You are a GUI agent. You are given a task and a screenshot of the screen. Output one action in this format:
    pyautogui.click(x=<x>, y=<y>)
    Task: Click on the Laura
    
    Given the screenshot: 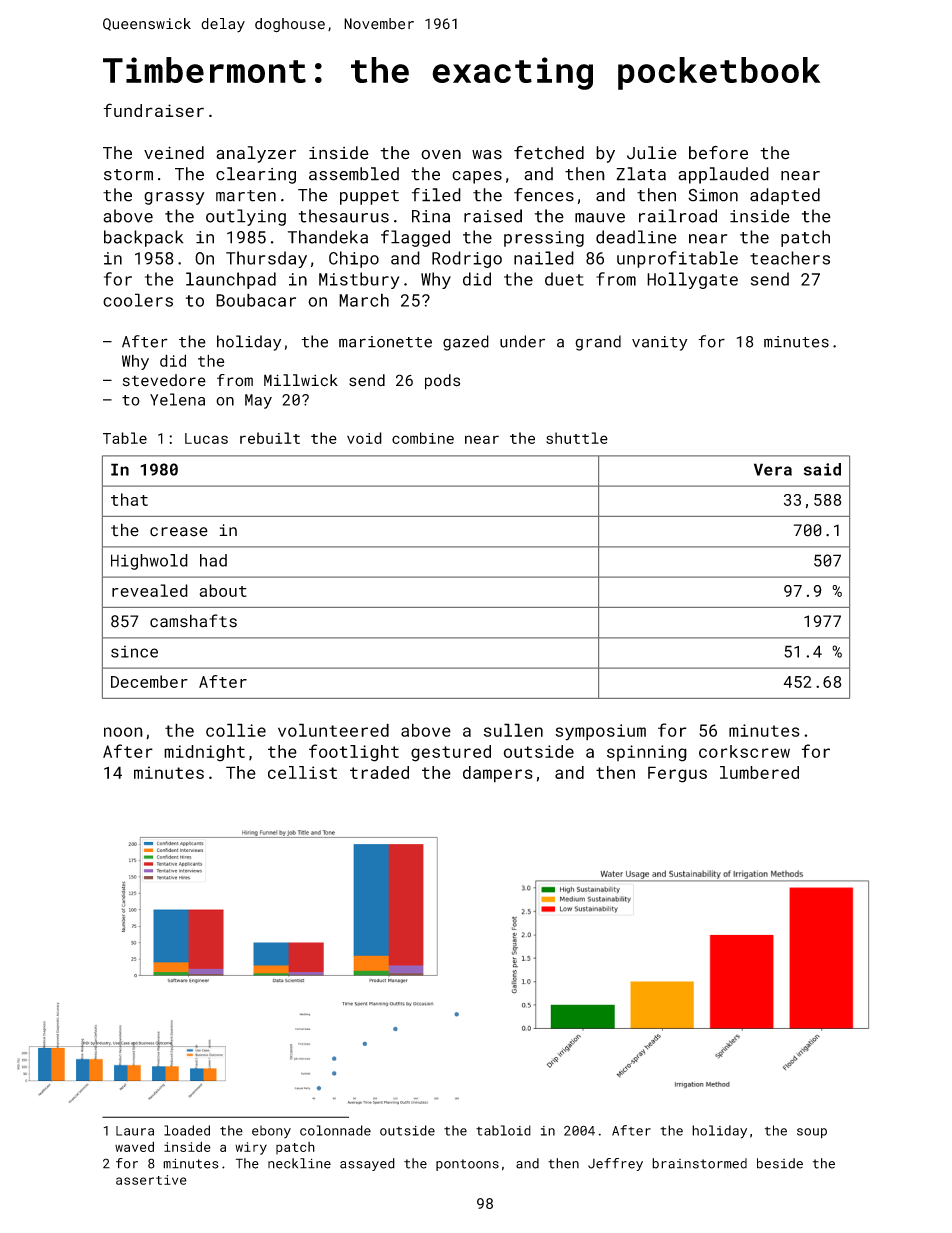 What is the action you would take?
    pyautogui.click(x=135, y=1131)
